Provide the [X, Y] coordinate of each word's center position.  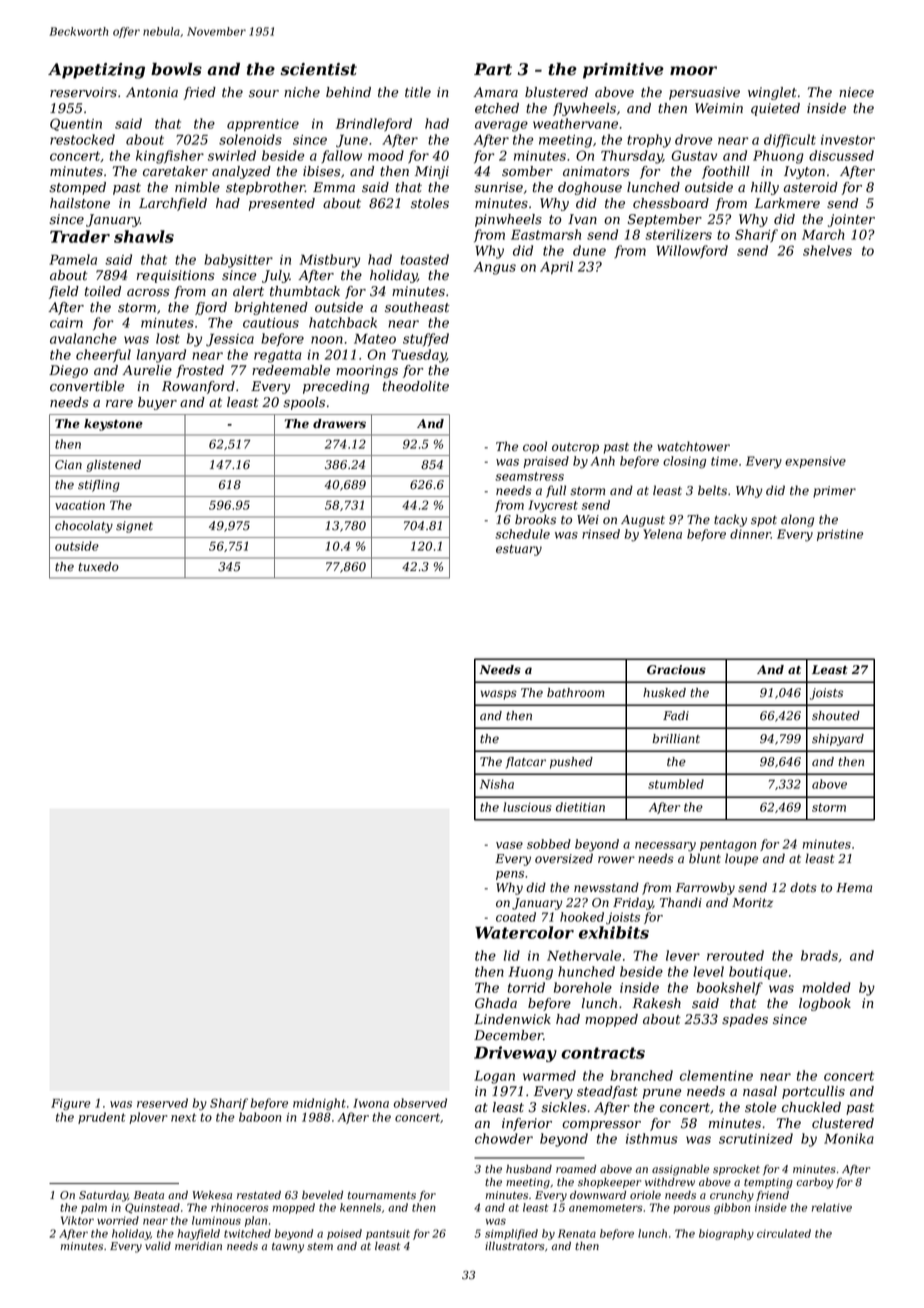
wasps [499, 695]
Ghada [496, 1003]
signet [134, 527]
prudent [102, 1118]
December [508, 1035]
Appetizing [96, 71]
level [708, 971]
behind [348, 92]
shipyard [838, 740]
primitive [623, 71]
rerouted [735, 955]
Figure [71, 1104]
